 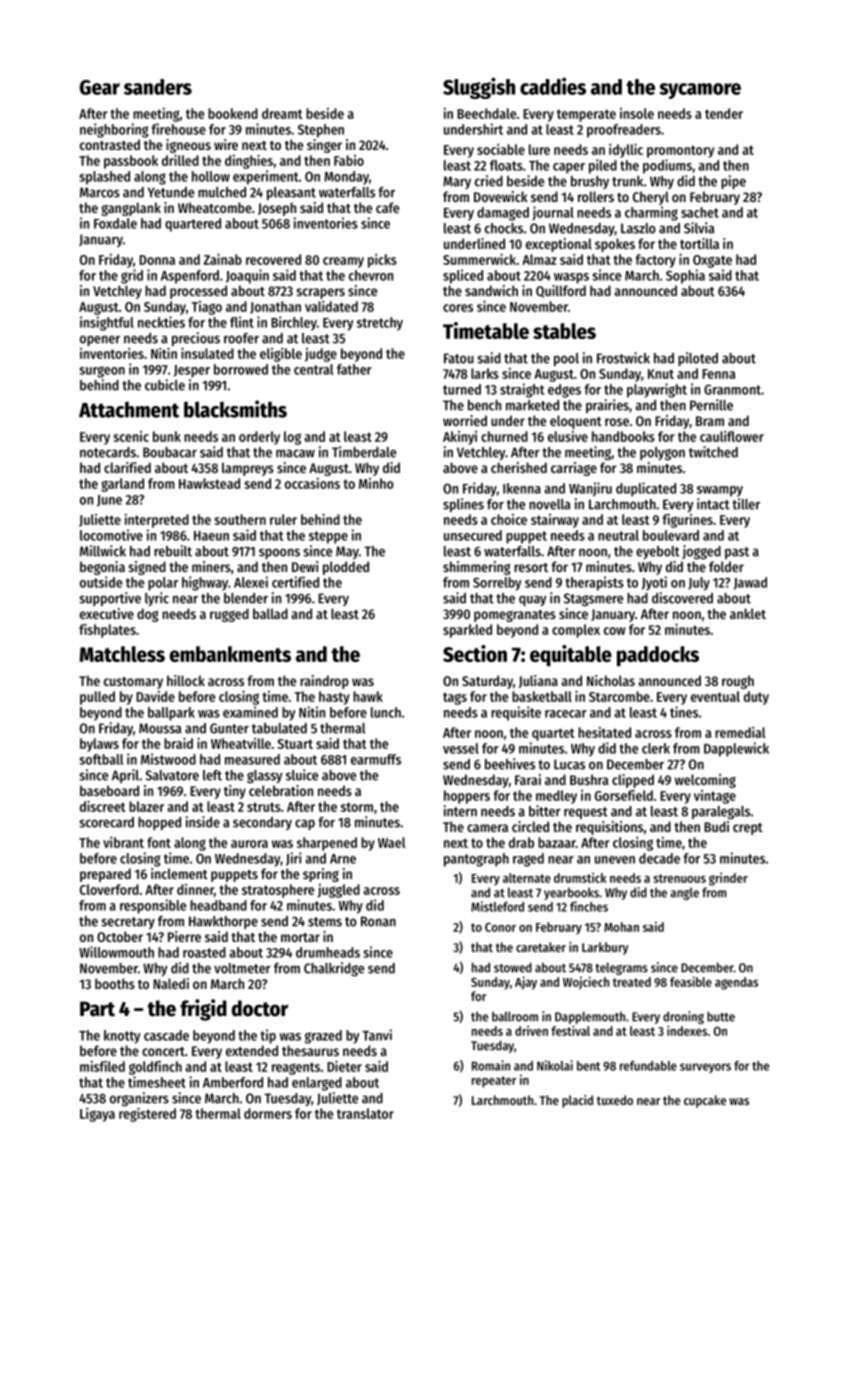 I want to click on passbook, so click(x=131, y=162).
